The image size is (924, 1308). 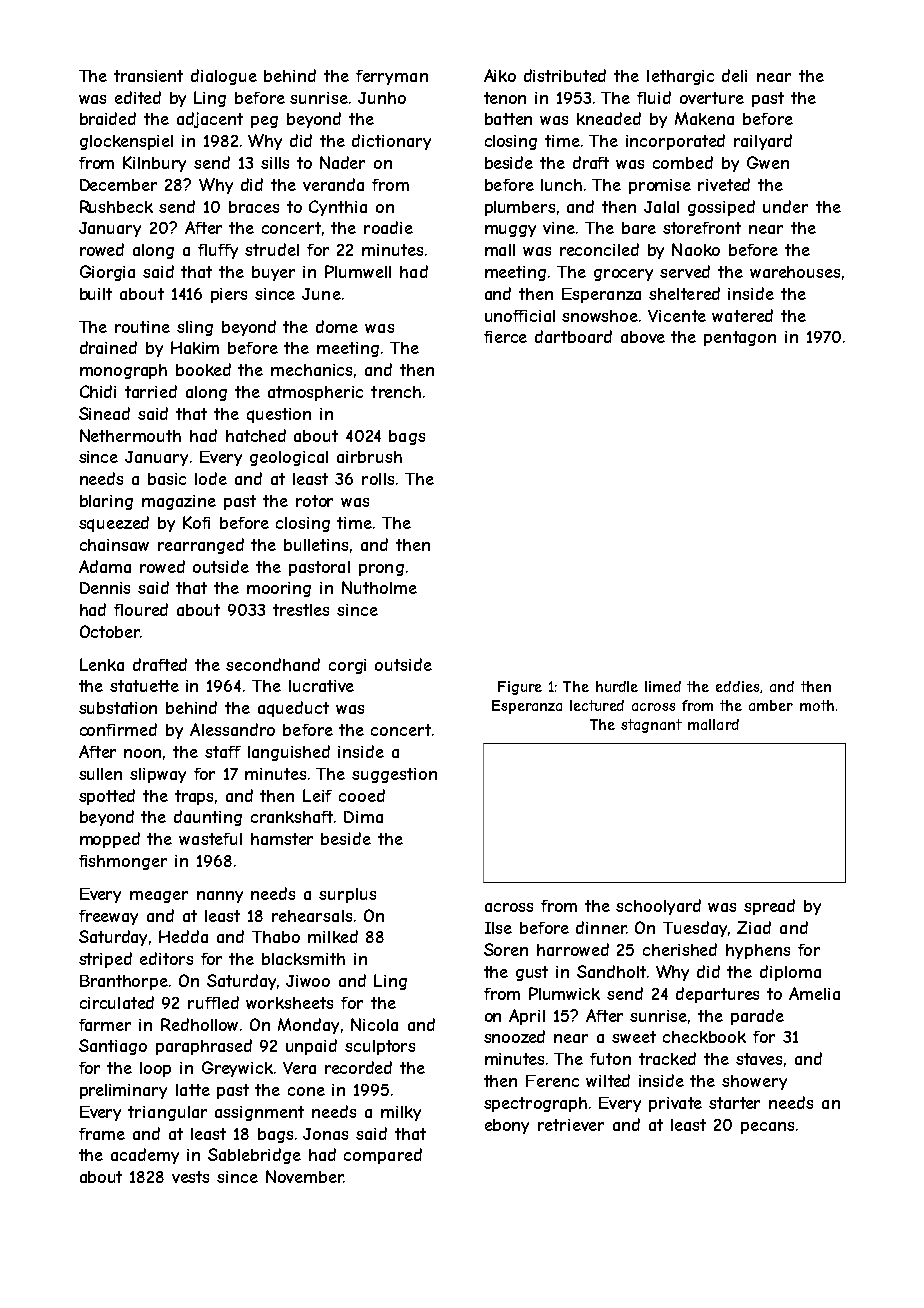 I want to click on Jalal, so click(x=661, y=207).
